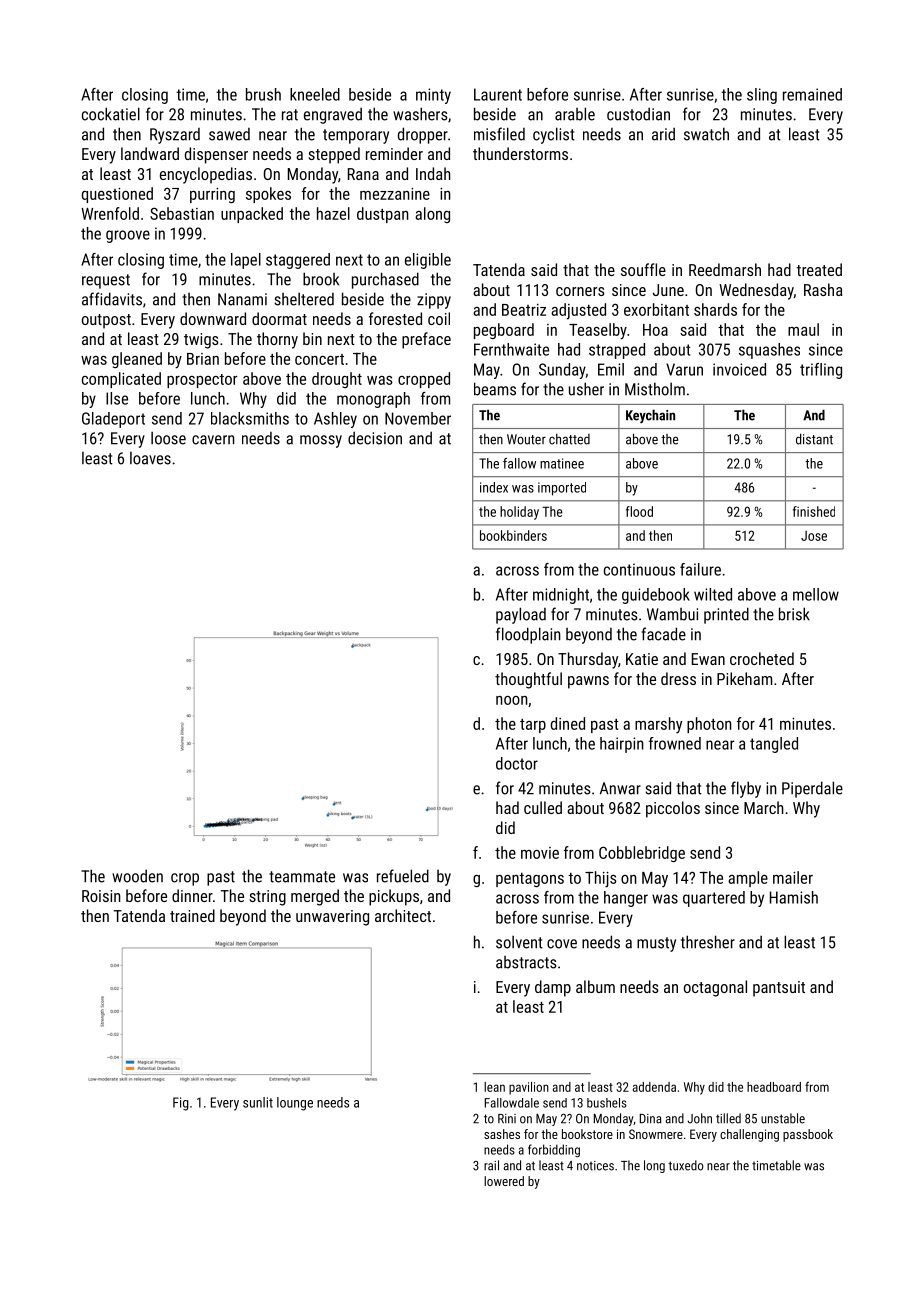  What do you see at coordinates (137, 876) in the page?
I see `wooden` at bounding box center [137, 876].
